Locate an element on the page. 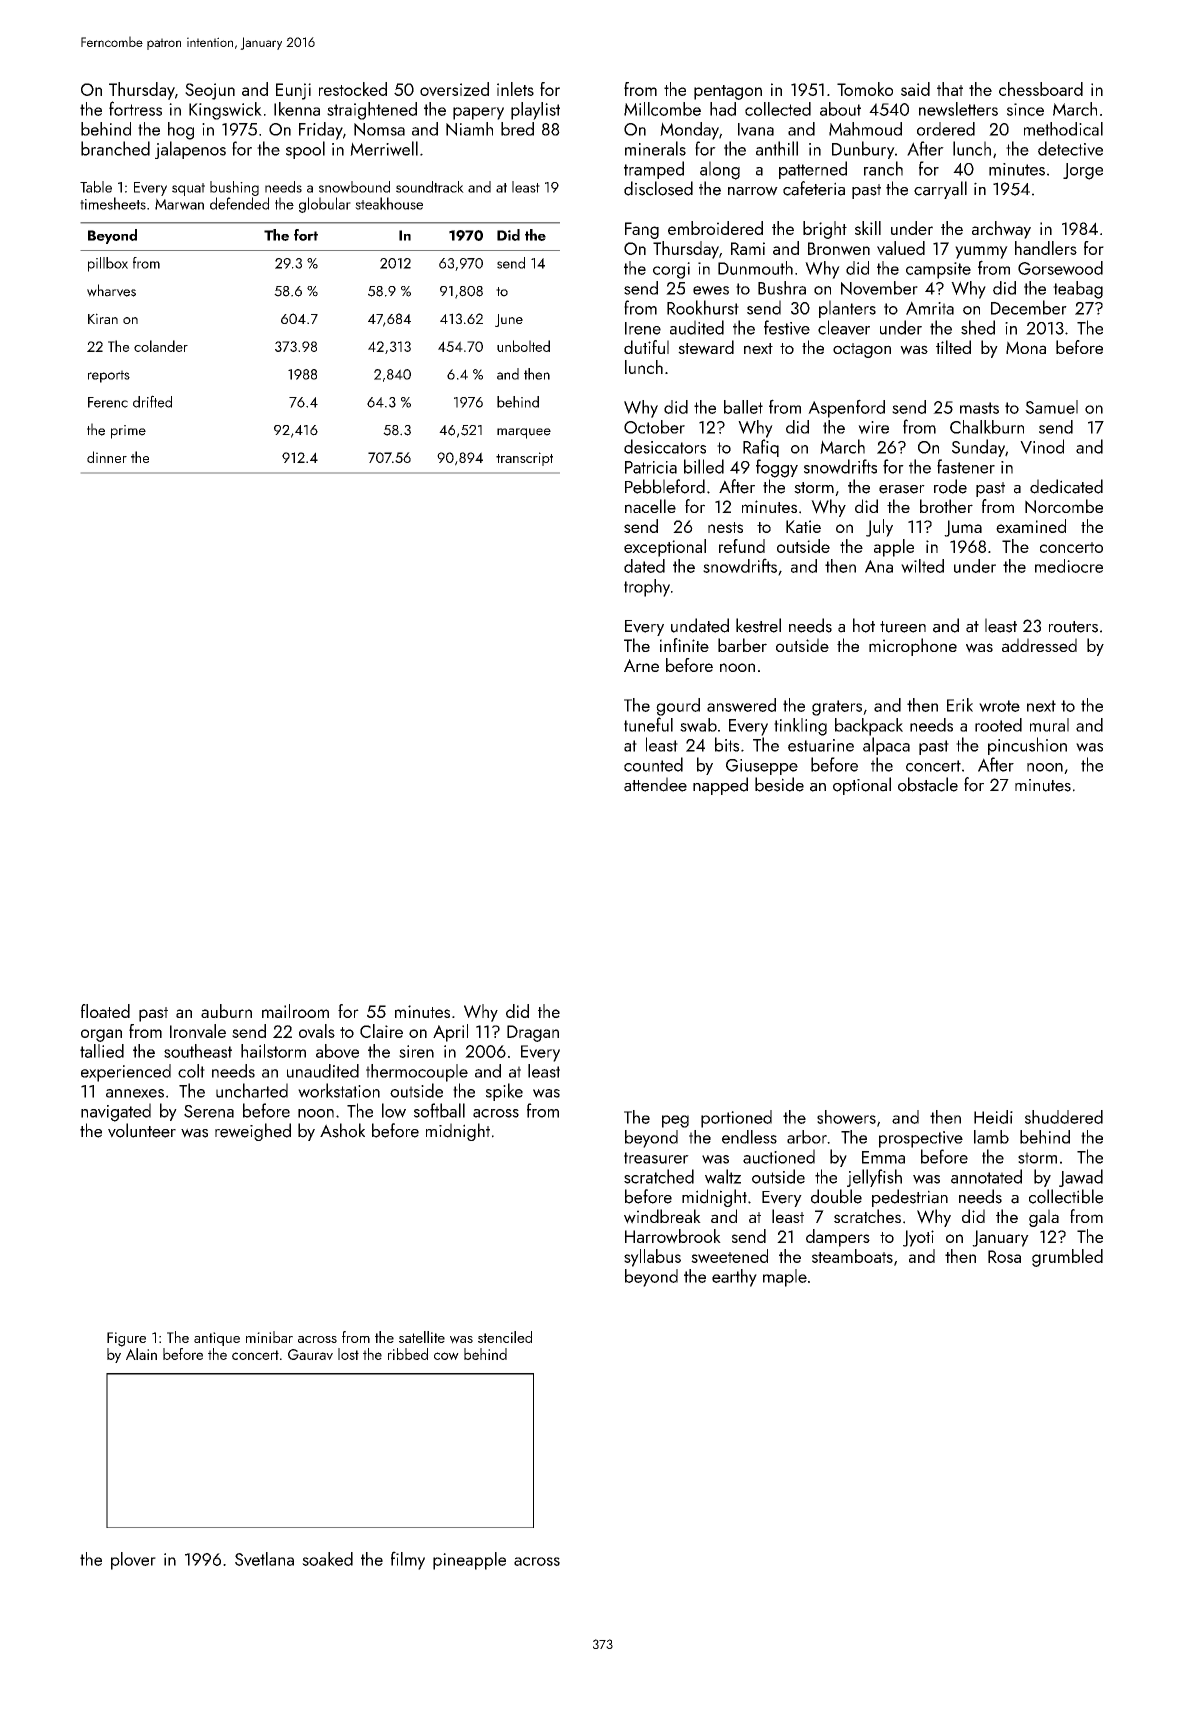 The width and height of the page is (1184, 1715). filmy is located at coordinates (408, 1560).
